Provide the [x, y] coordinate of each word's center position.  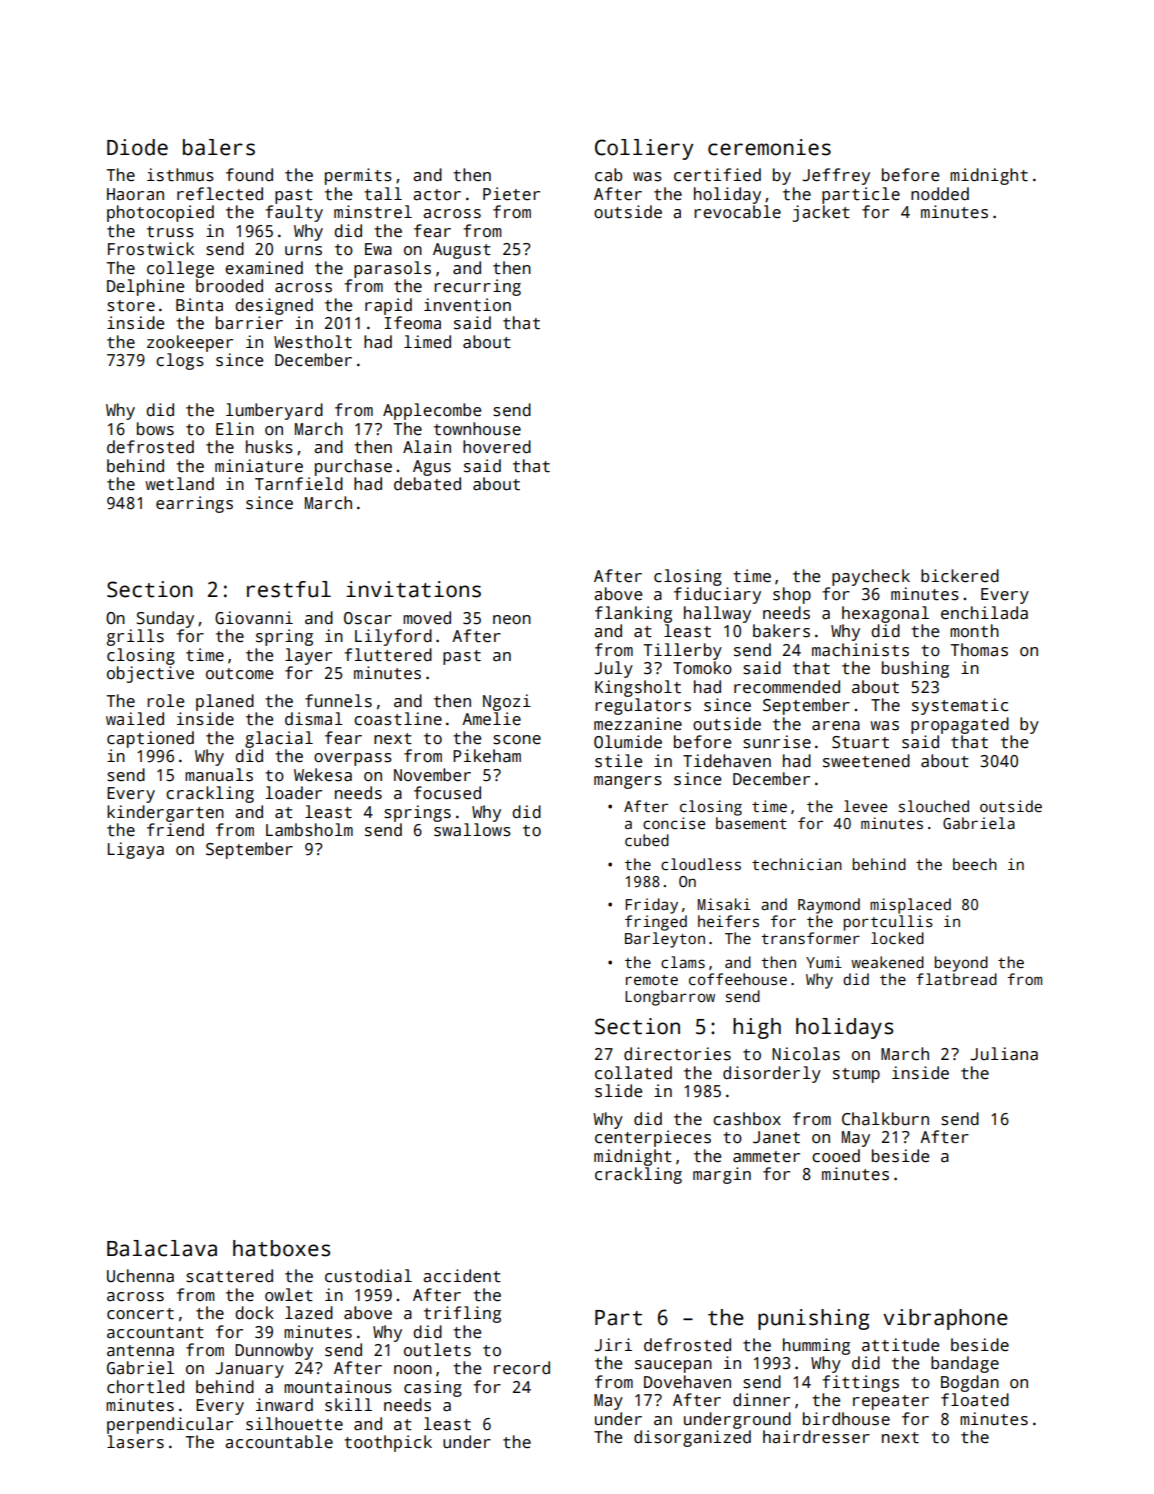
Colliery [644, 149]
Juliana [1004, 1054]
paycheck [871, 577]
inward [284, 1405]
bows [155, 429]
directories [677, 1054]
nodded [940, 194]
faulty [294, 213]
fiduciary [717, 595]
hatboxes [281, 1248]
